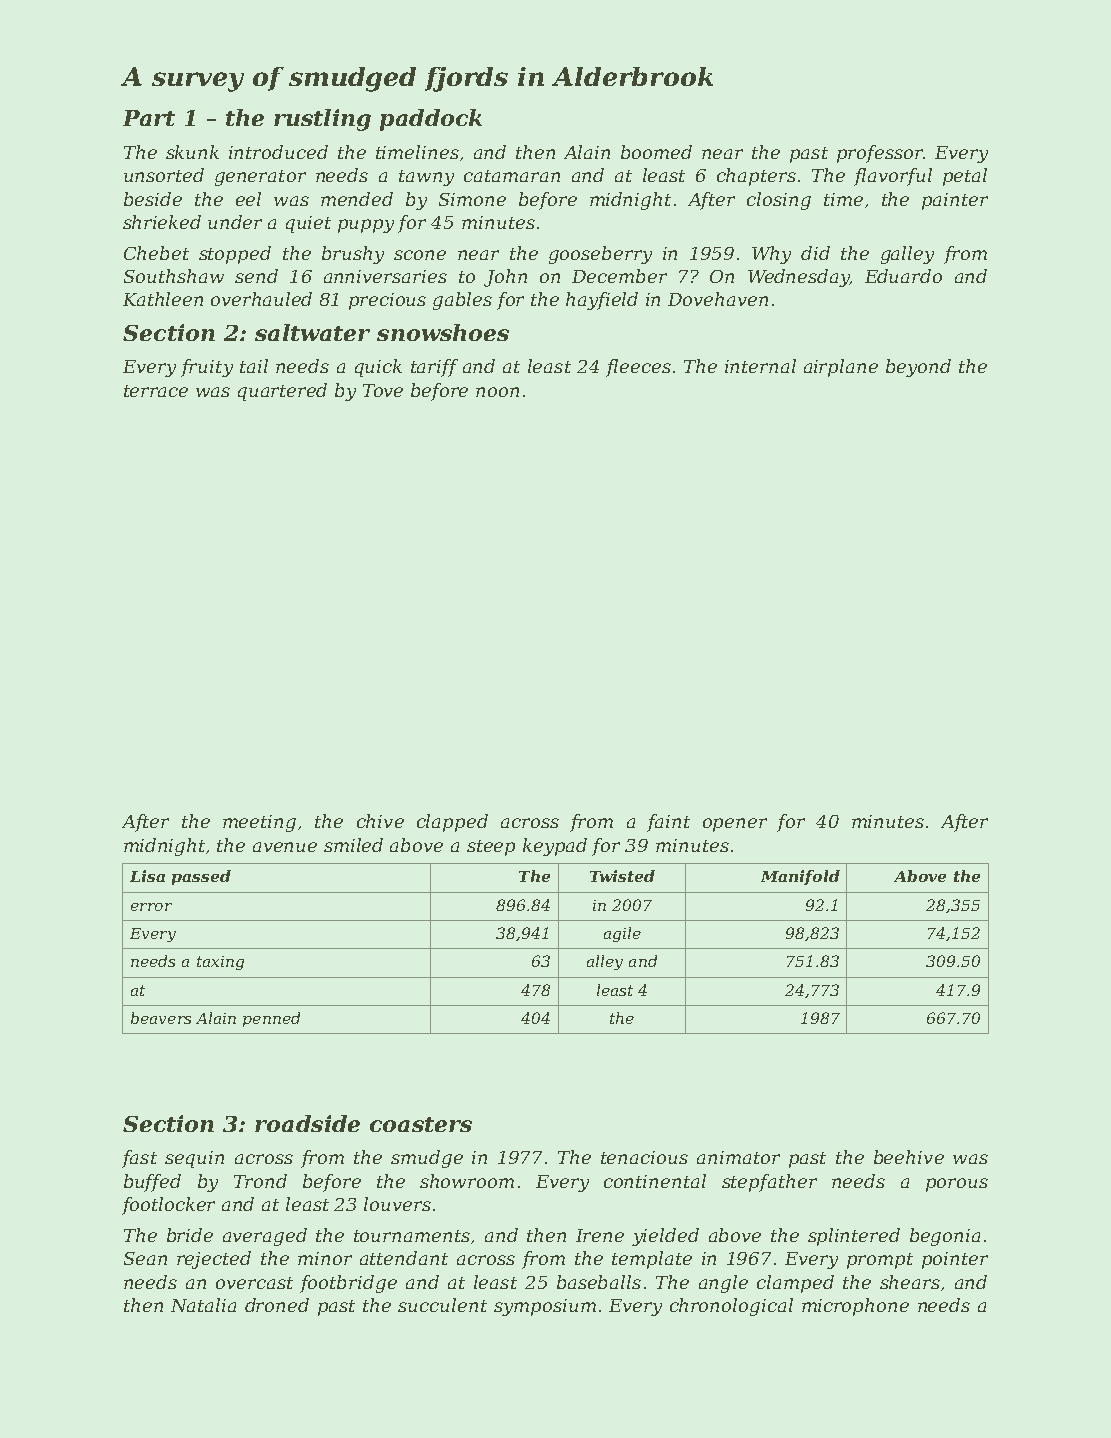 This screenshot has width=1111, height=1438. What do you see at coordinates (800, 877) in the screenshot?
I see `Manifold` at bounding box center [800, 877].
